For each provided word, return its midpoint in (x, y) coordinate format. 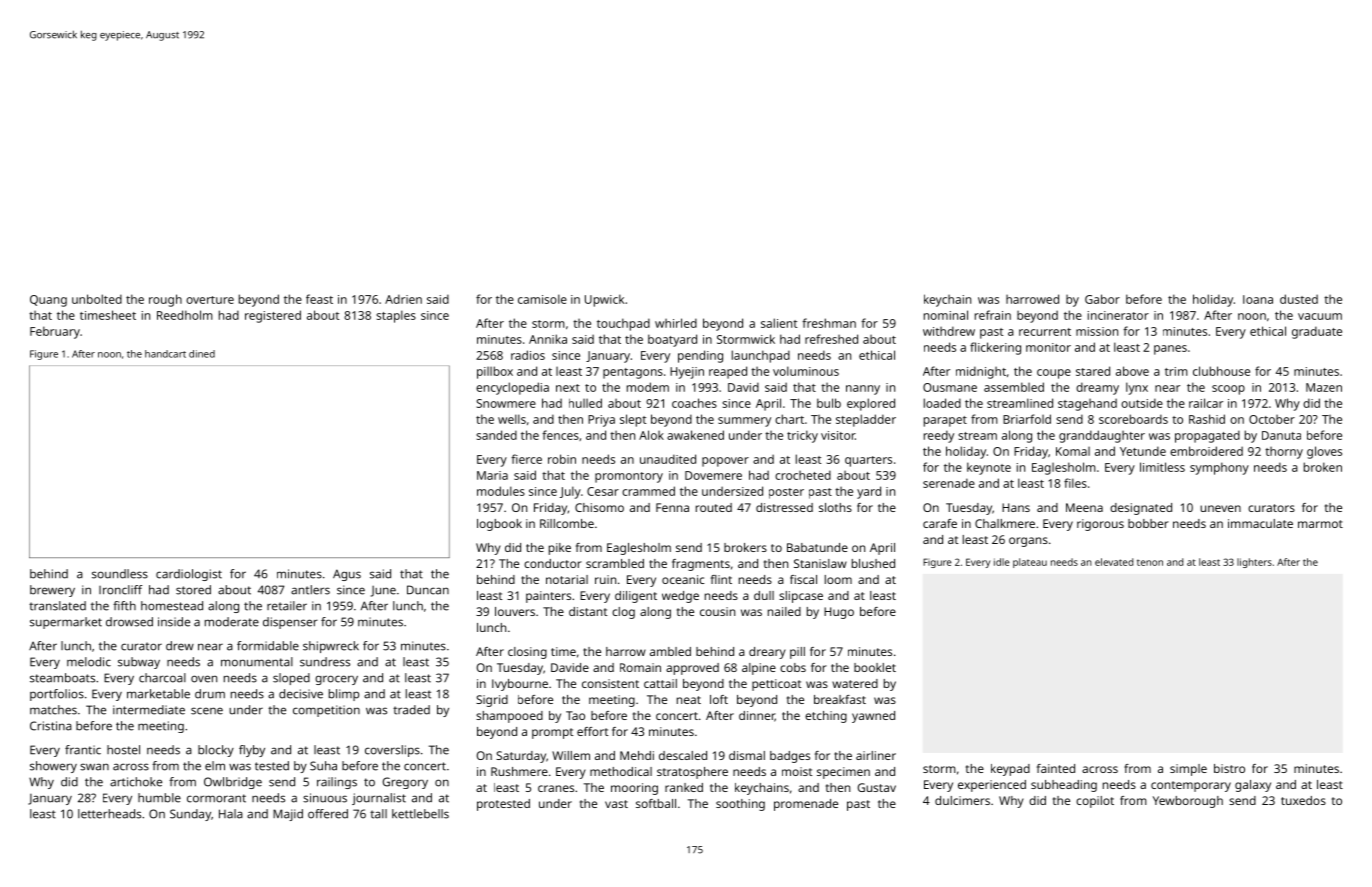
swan (94, 767)
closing (527, 653)
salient (779, 323)
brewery (52, 591)
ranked (684, 787)
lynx (1137, 388)
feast (319, 299)
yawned (873, 717)
